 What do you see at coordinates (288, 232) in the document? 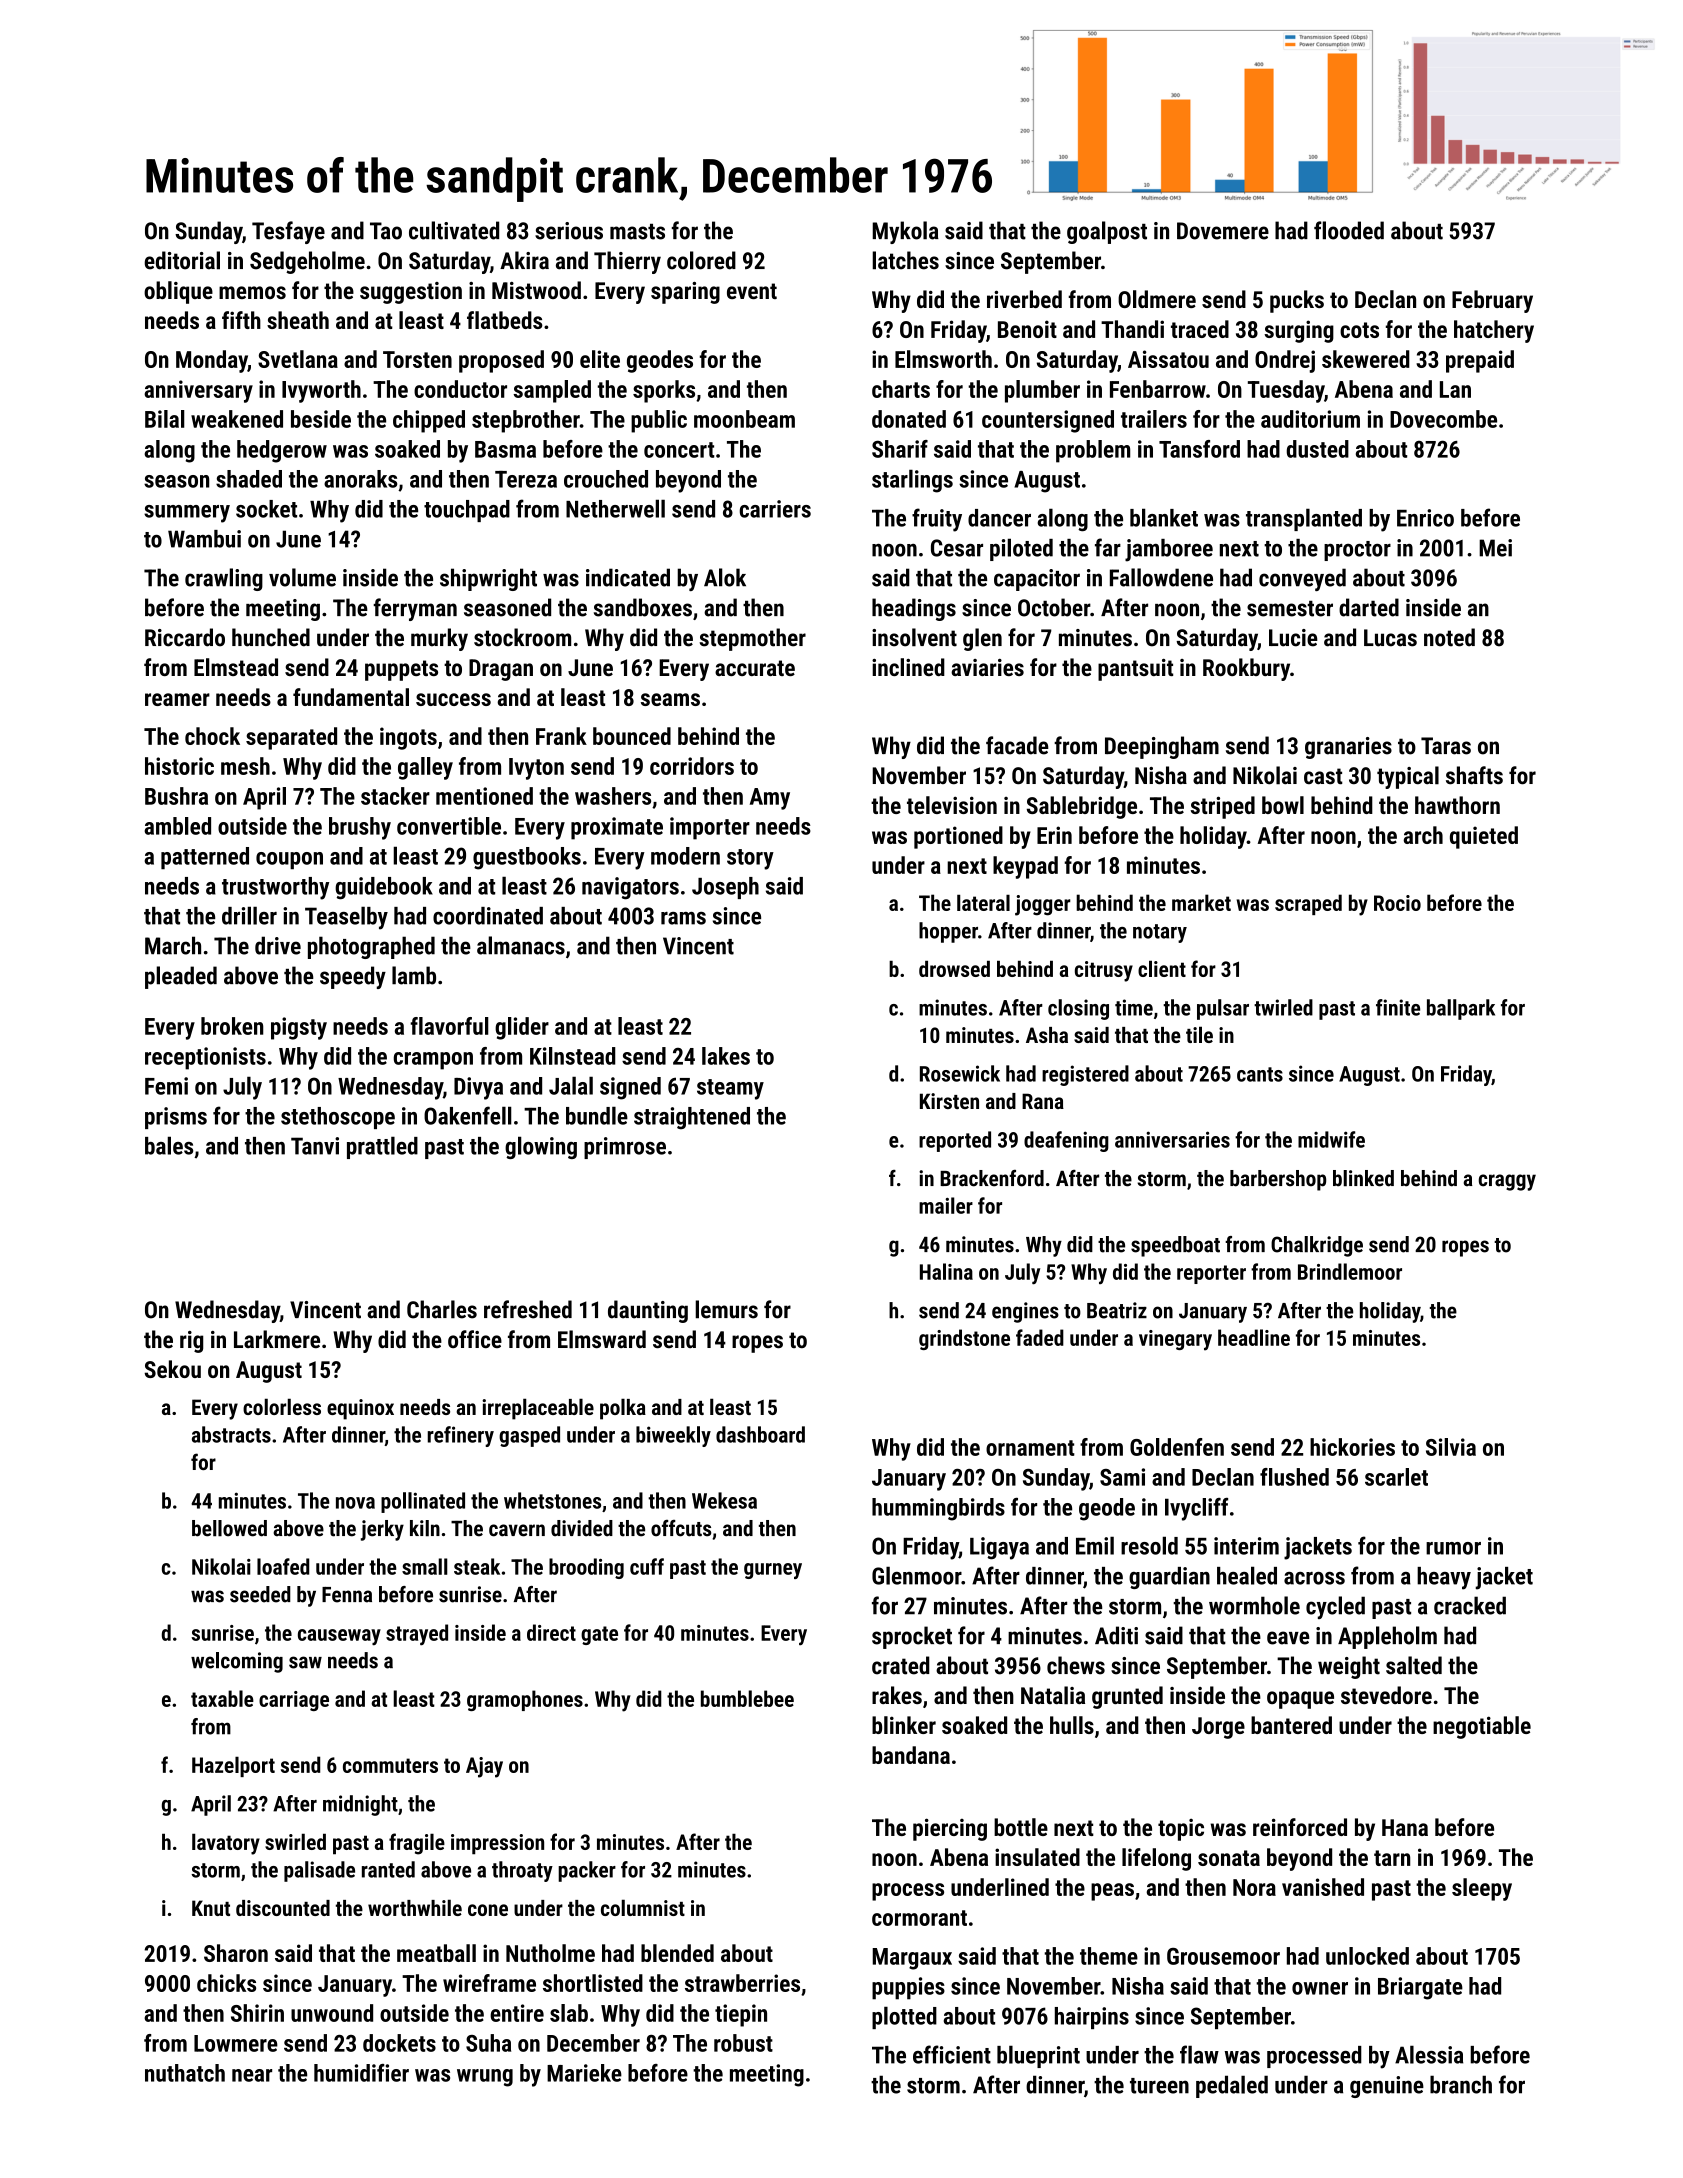
I see `Tesfaye` at bounding box center [288, 232].
